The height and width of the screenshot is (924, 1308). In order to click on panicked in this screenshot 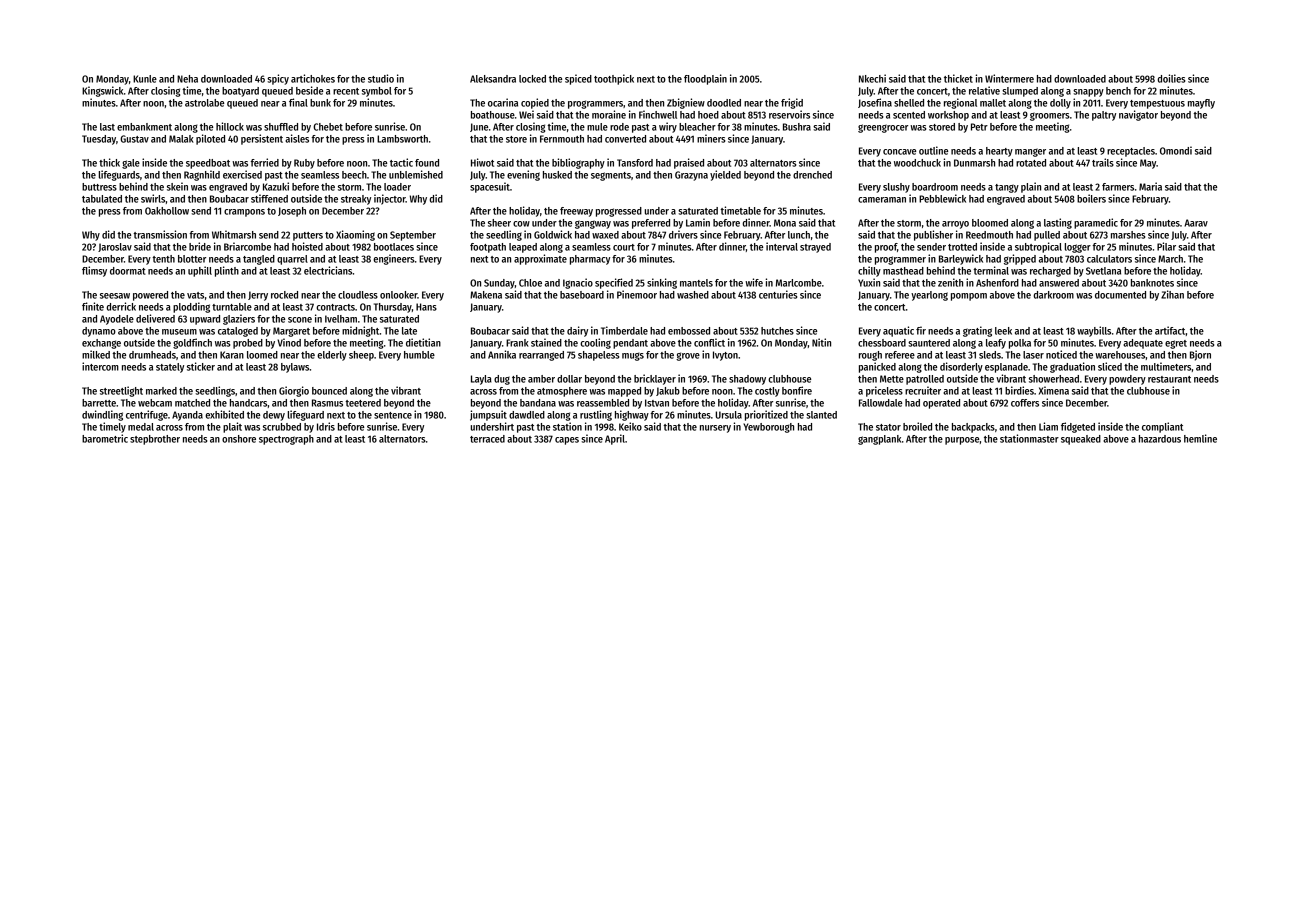, I will do `click(877, 367)`.
